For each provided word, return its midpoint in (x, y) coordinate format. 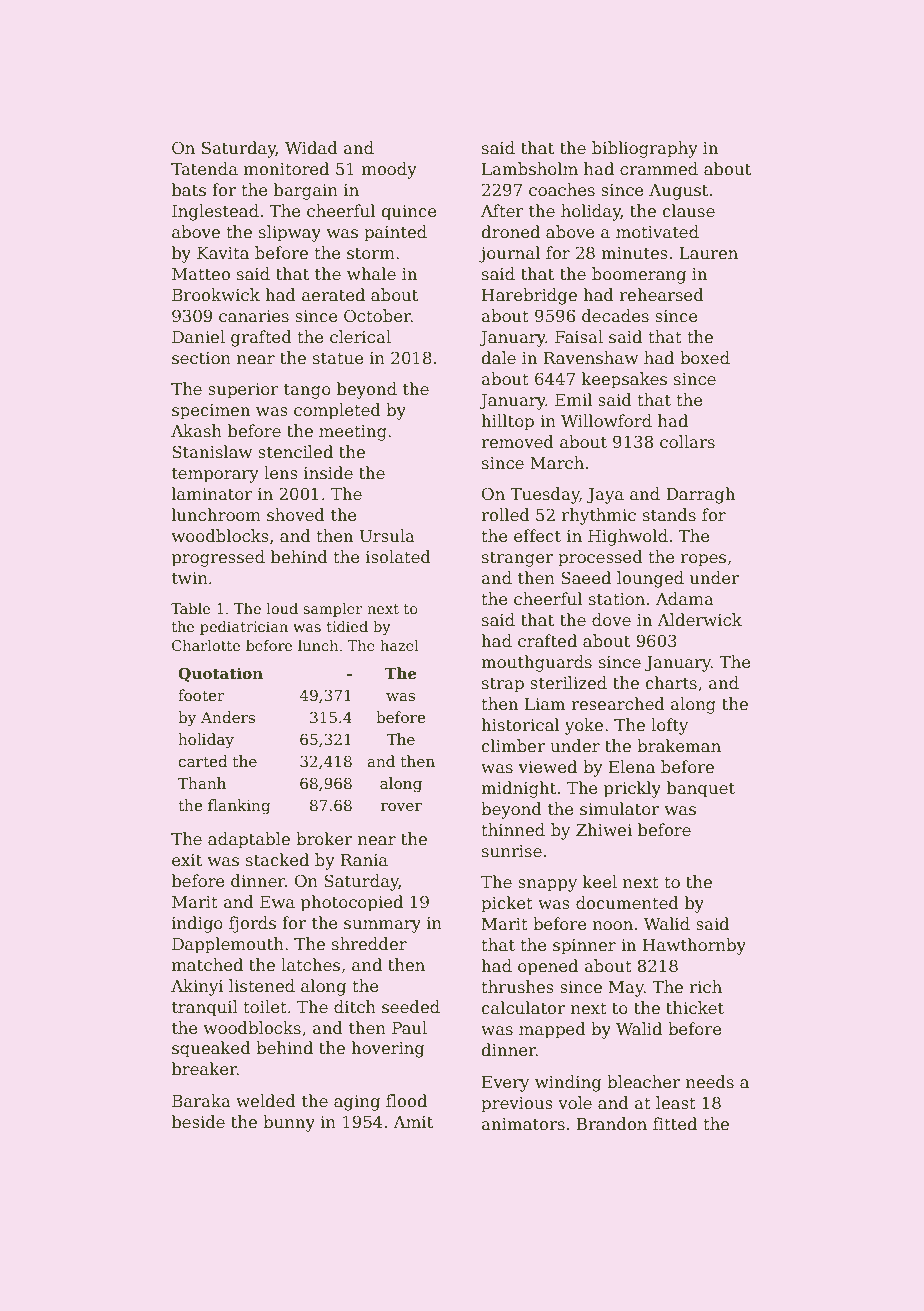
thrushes (517, 987)
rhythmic (599, 516)
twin (190, 578)
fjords (252, 924)
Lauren (708, 253)
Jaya (605, 496)
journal (509, 254)
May (626, 989)
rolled (505, 515)
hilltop (507, 422)
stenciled (295, 452)
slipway (290, 233)
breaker (204, 1069)
